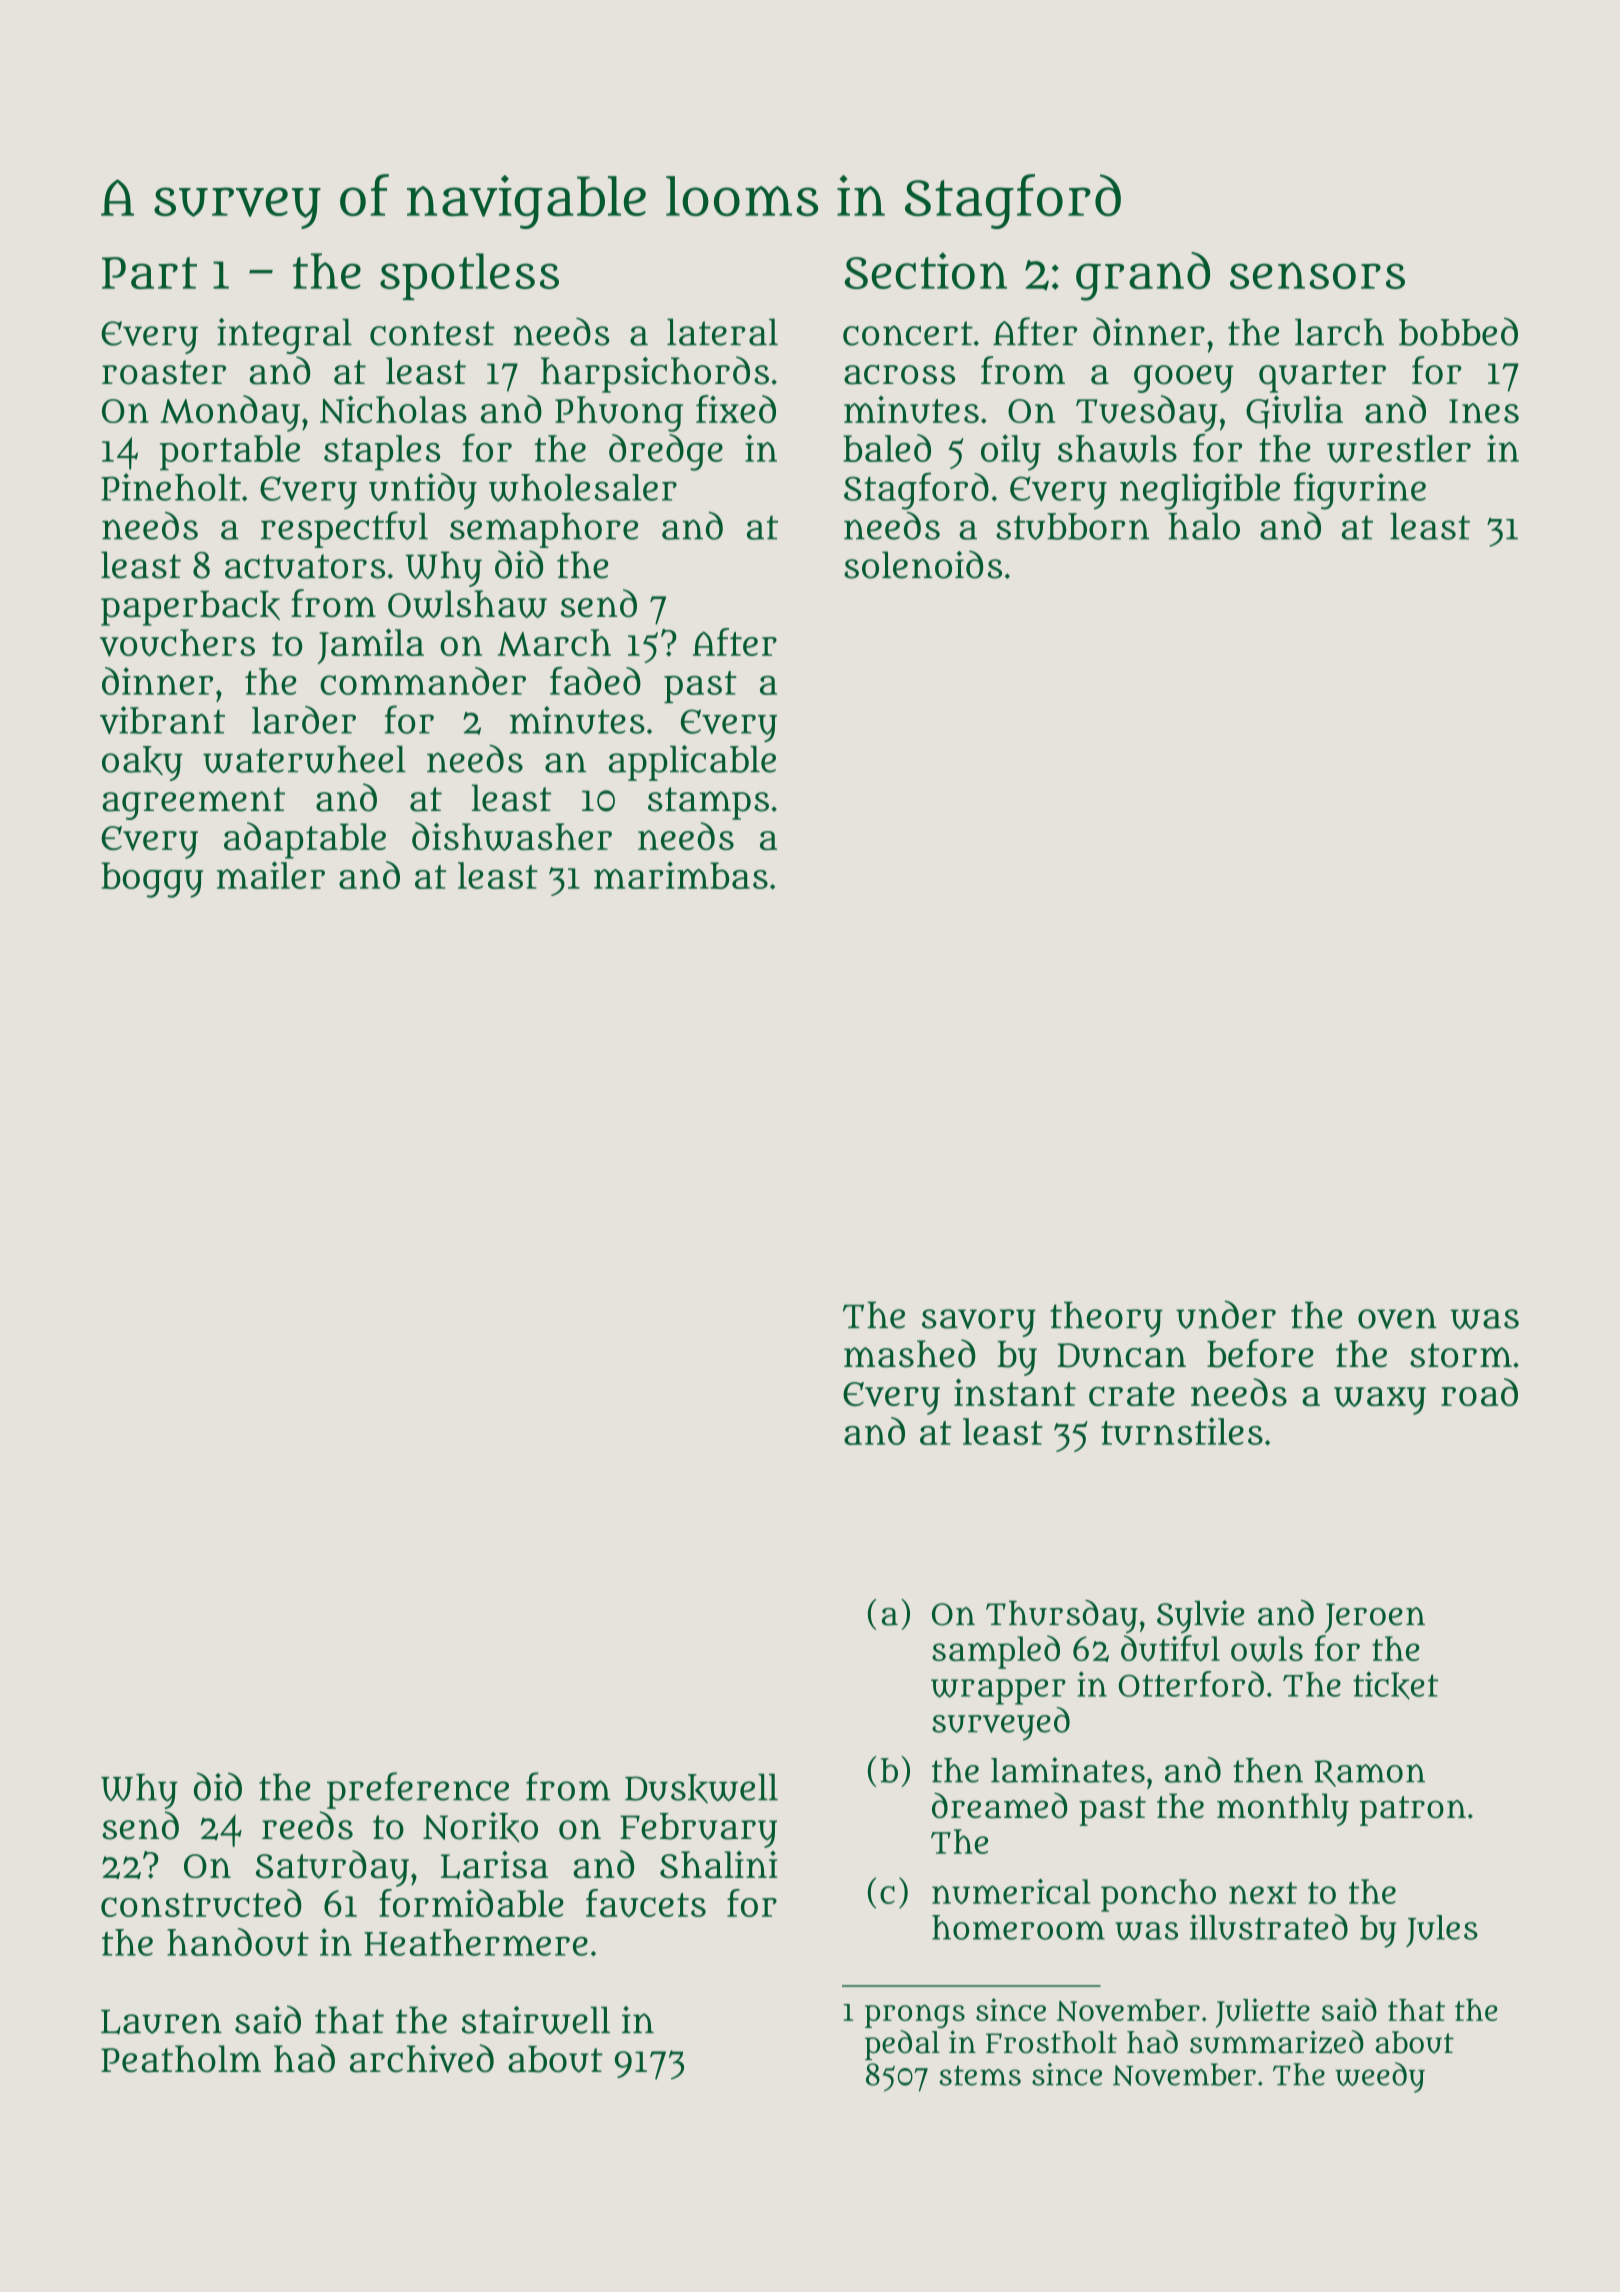 The height and width of the screenshot is (2292, 1620). I want to click on monthly, so click(1283, 1809).
